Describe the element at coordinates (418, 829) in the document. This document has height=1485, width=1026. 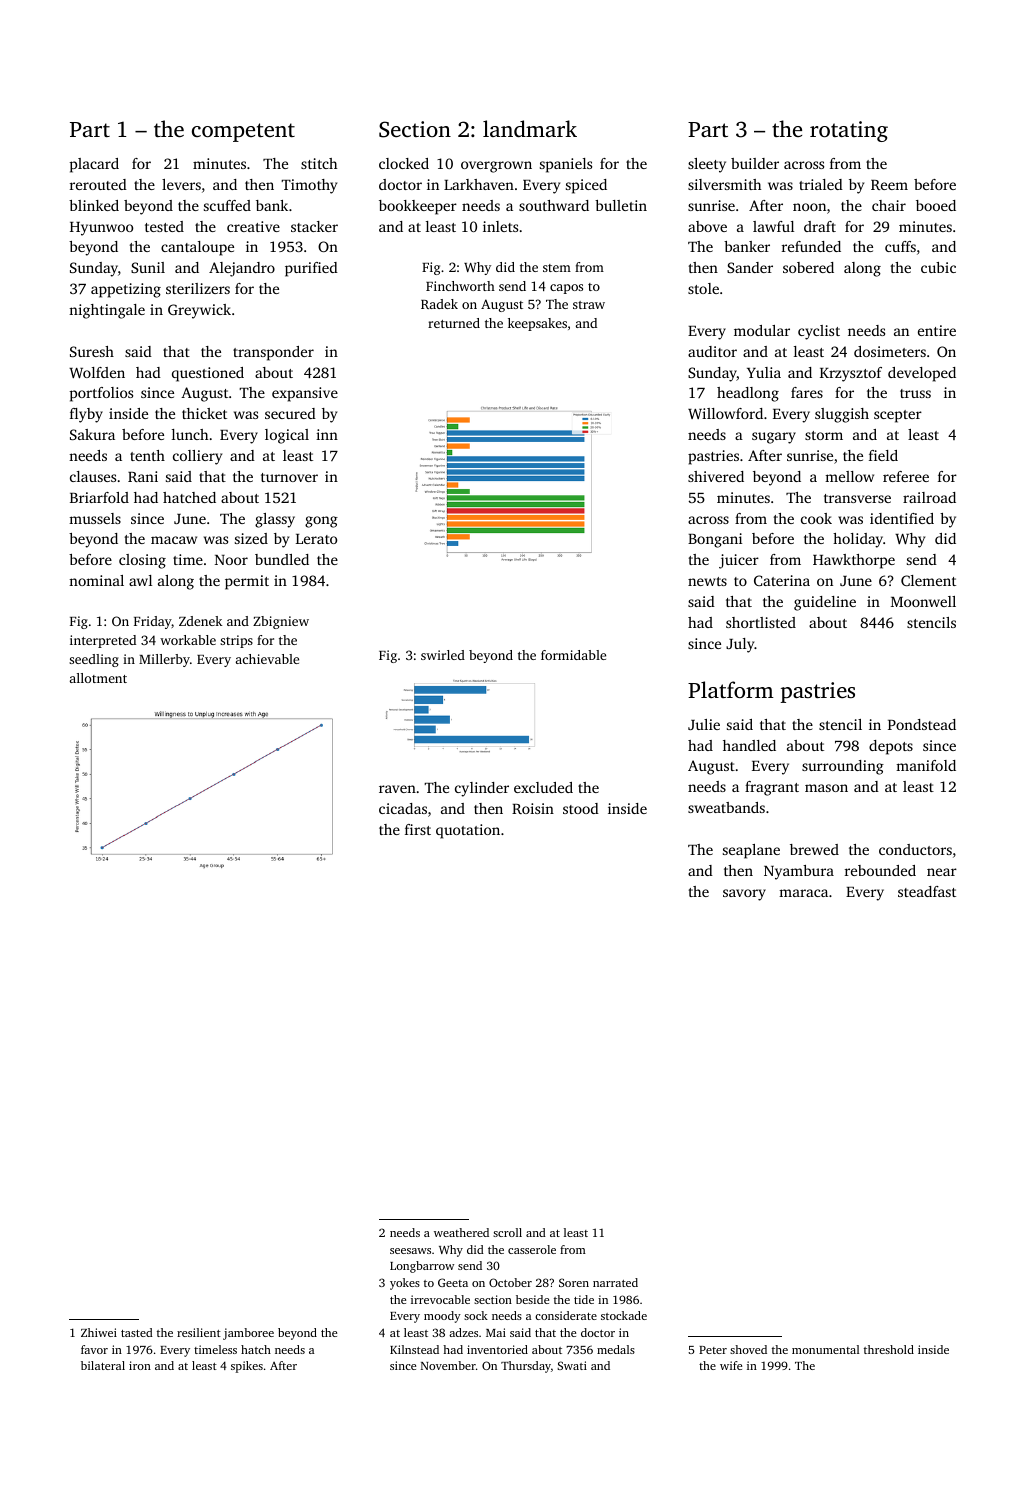
I see `first` at that location.
